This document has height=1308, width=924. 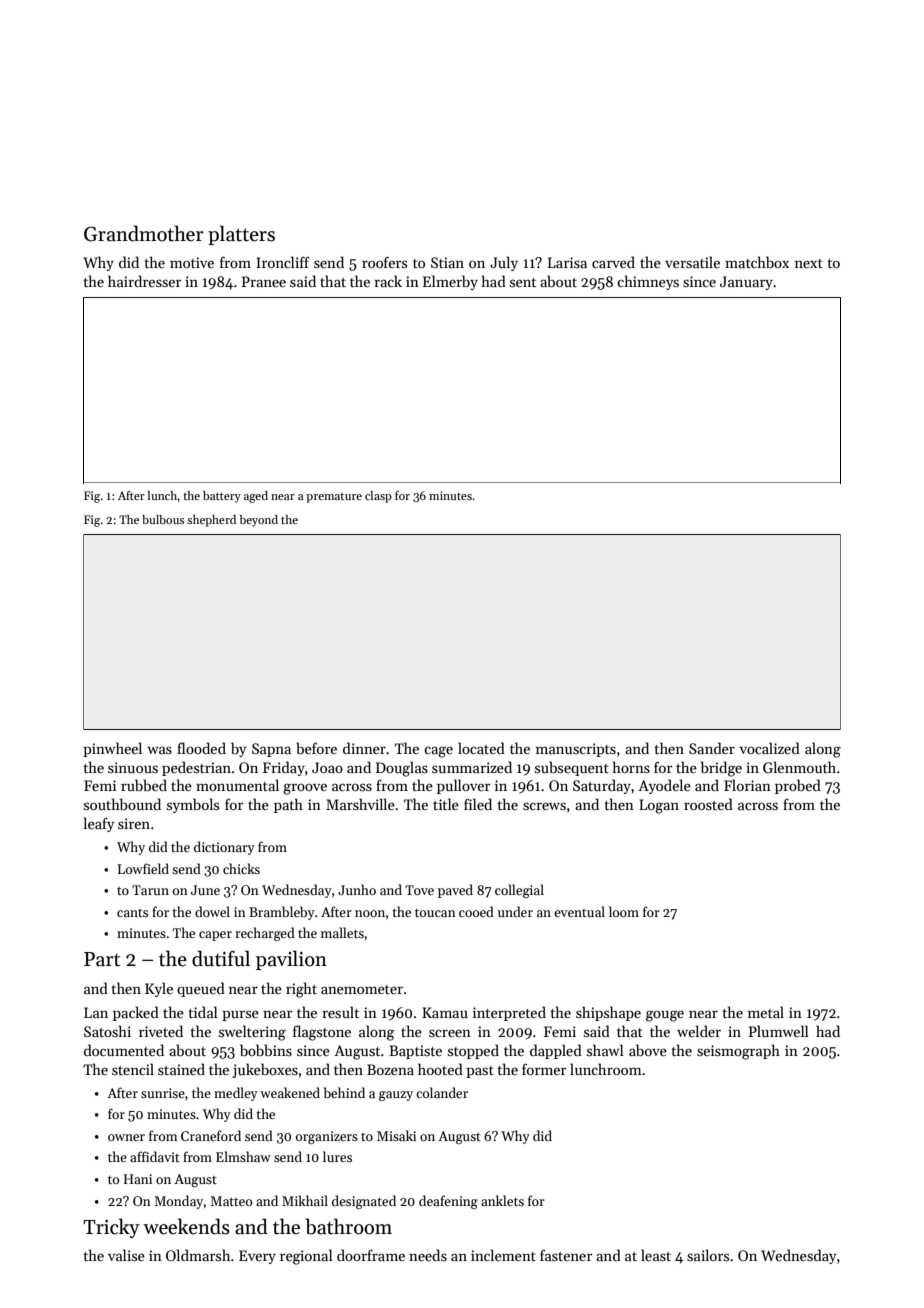 I want to click on matchbox, so click(x=757, y=262).
